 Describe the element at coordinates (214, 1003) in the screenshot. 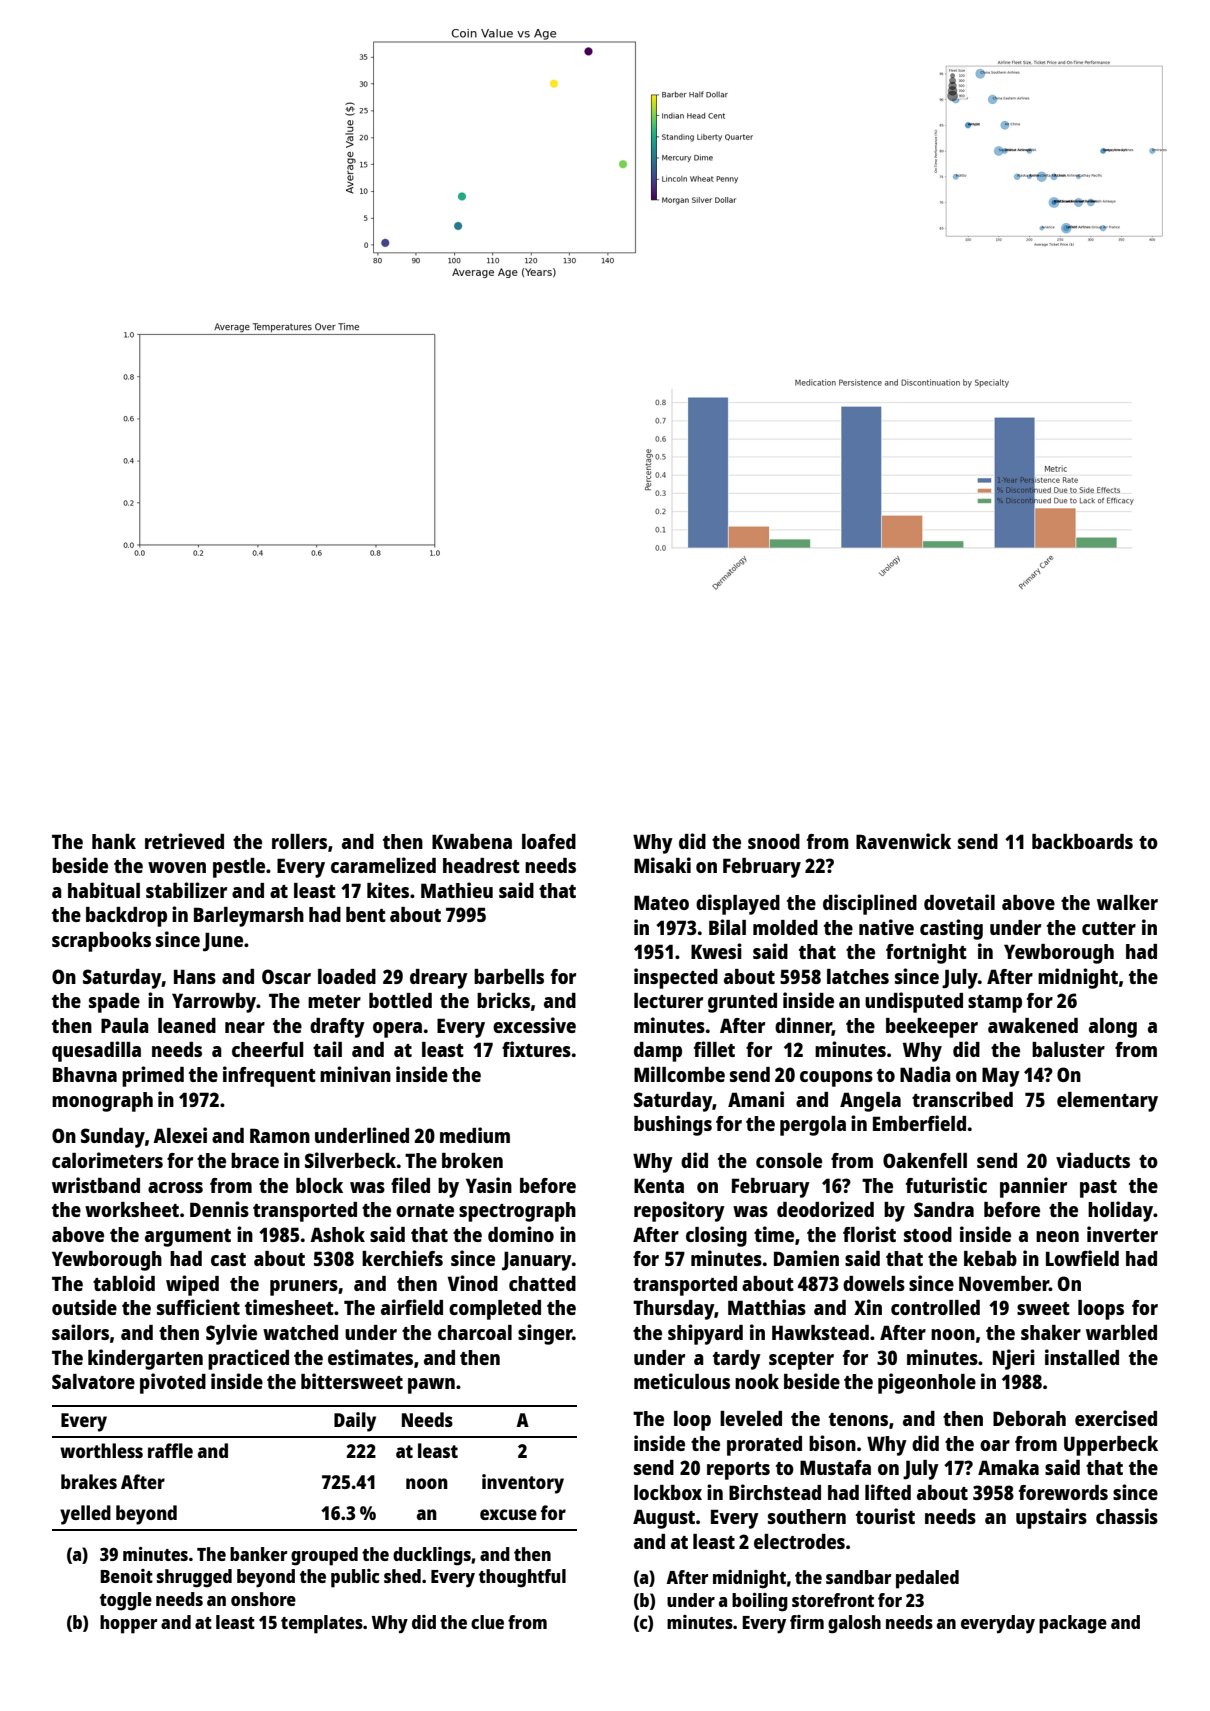

I see `Yarrowby` at that location.
